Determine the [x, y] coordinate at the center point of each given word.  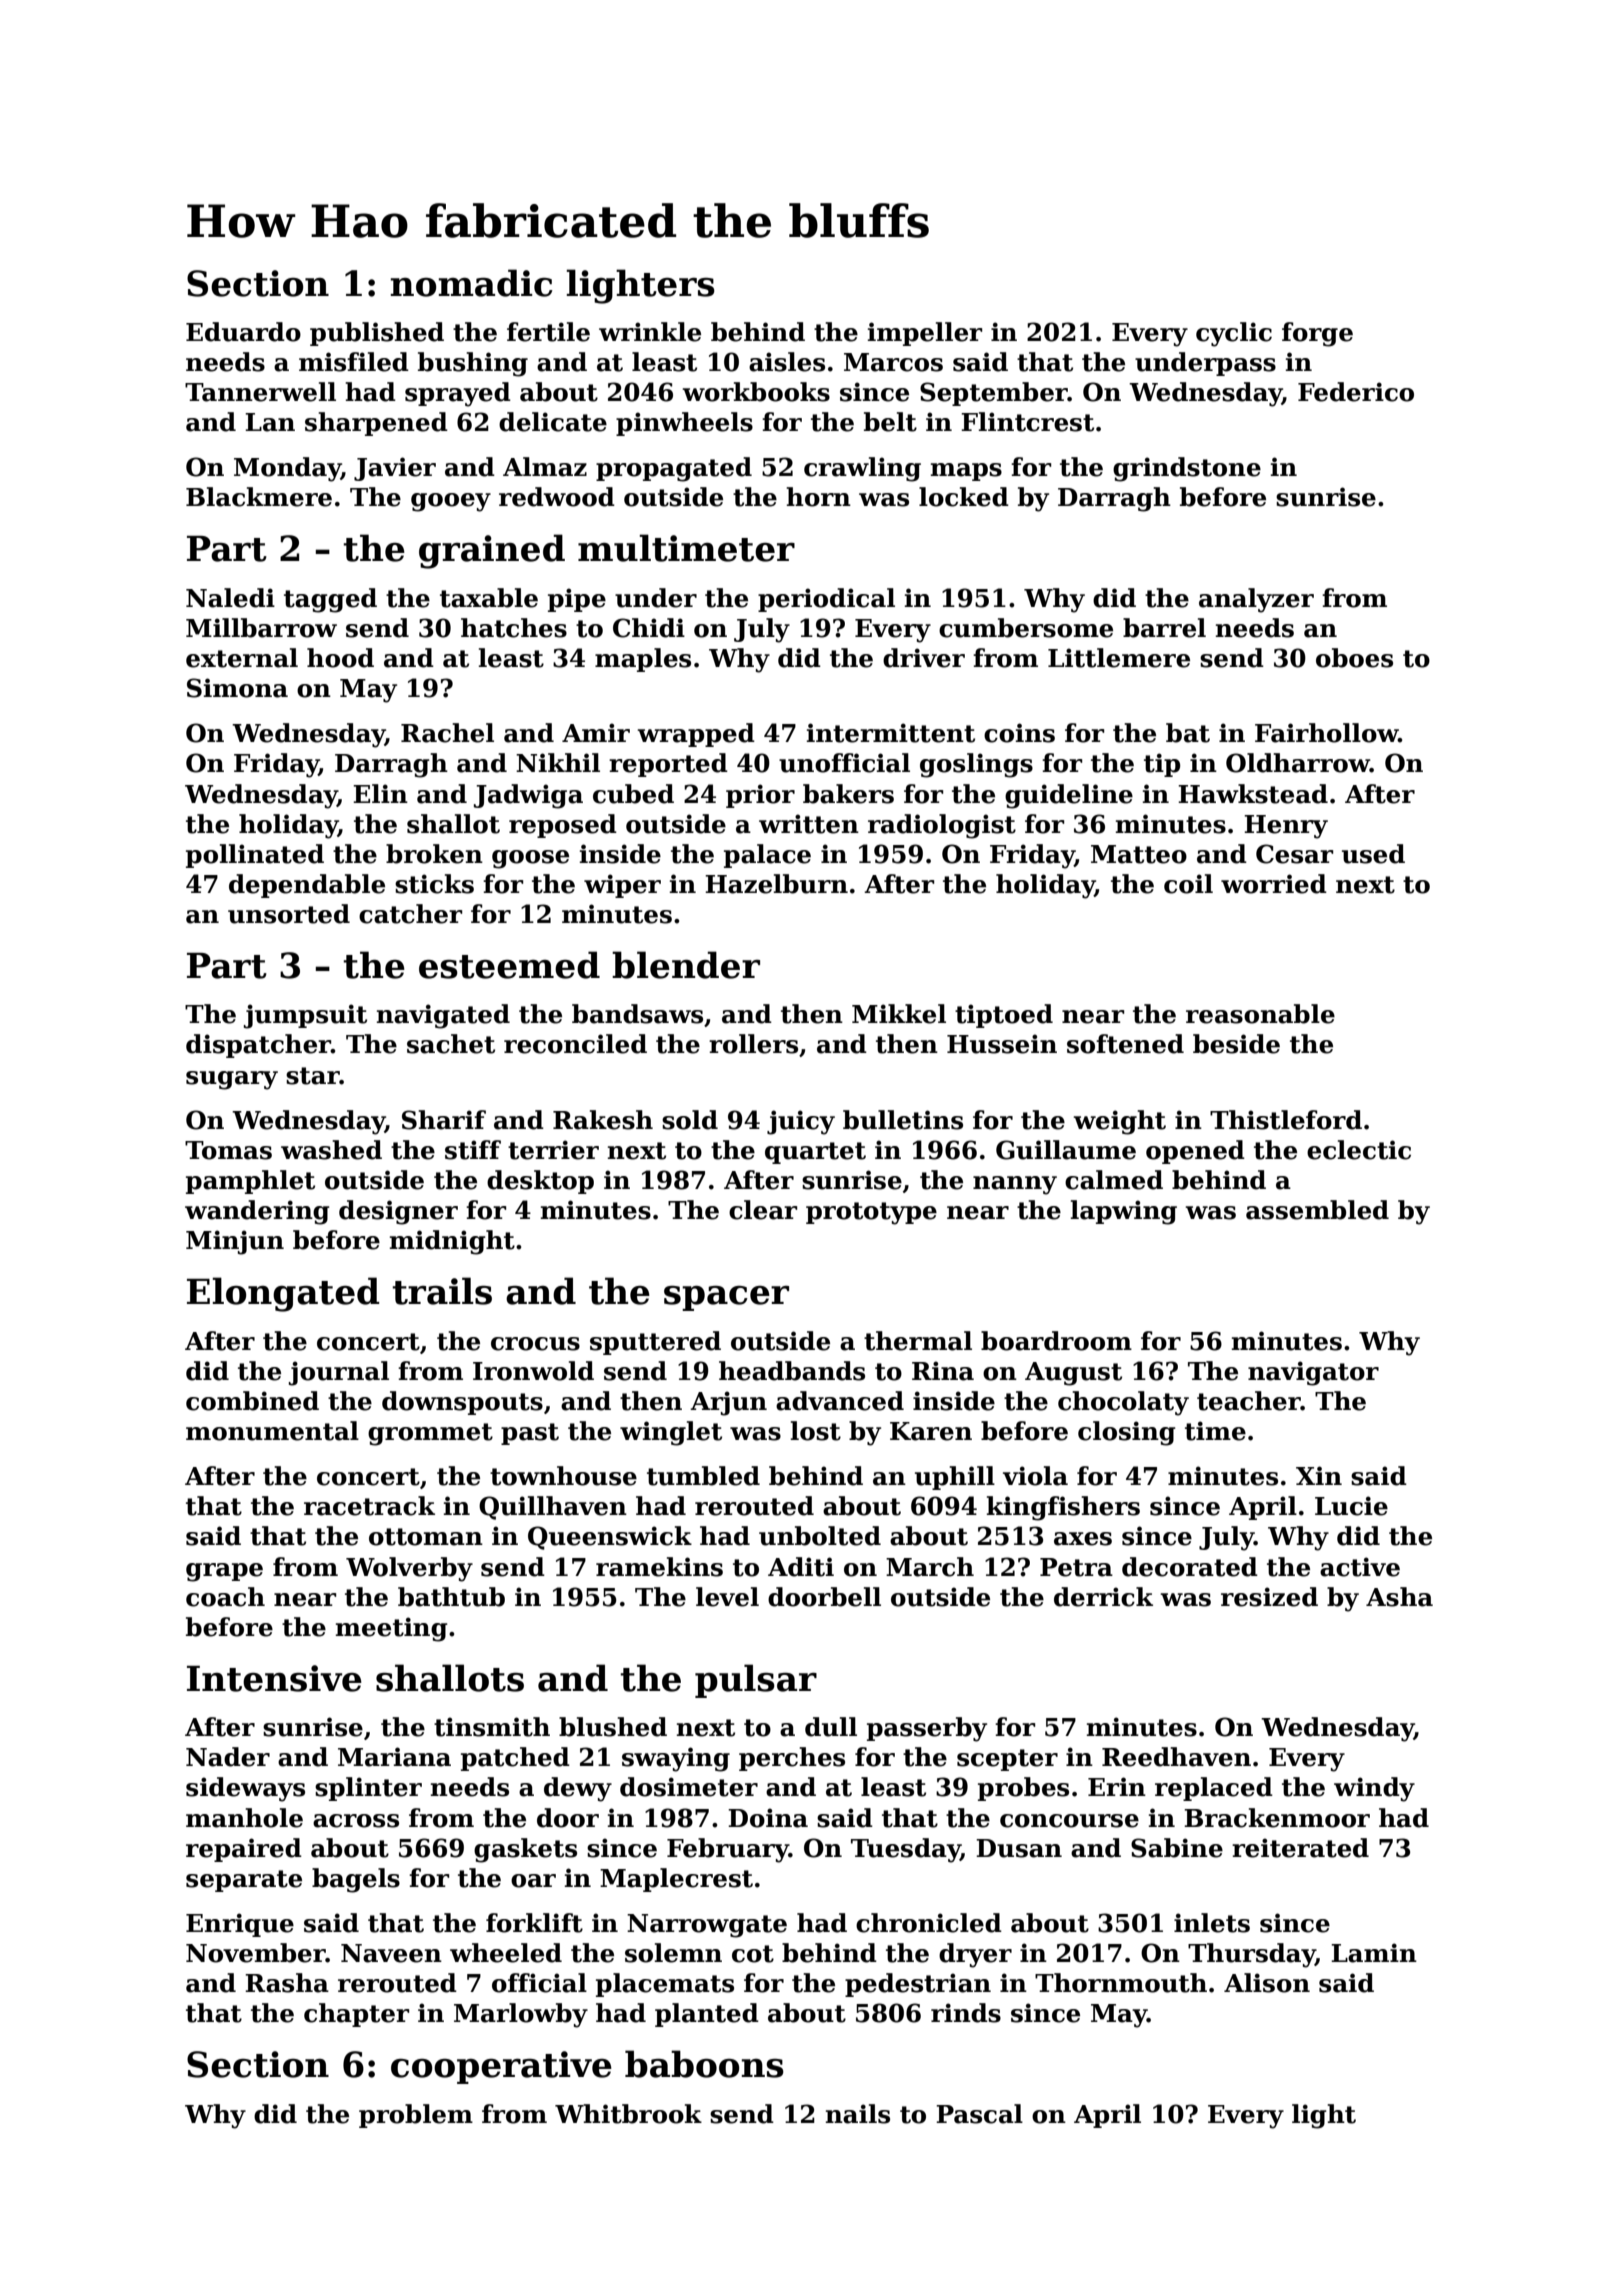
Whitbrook [628, 2114]
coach [225, 1597]
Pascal [979, 2114]
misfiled [354, 362]
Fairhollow [1326, 733]
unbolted [820, 1536]
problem [416, 2116]
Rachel [447, 733]
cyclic [1234, 334]
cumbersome [1026, 628]
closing [1127, 1433]
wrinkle [650, 332]
